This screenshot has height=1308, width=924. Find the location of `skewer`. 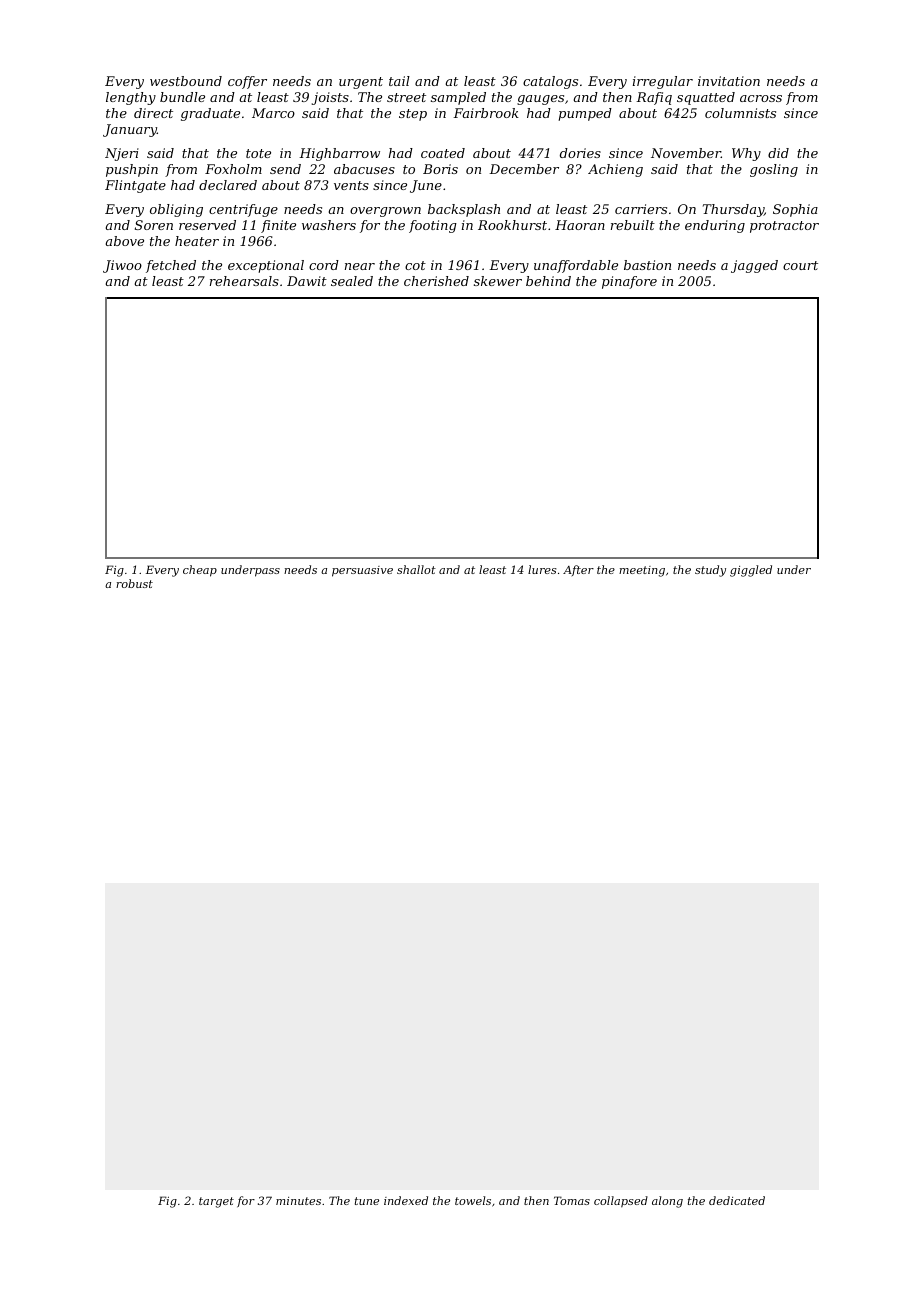

skewer is located at coordinates (498, 281).
